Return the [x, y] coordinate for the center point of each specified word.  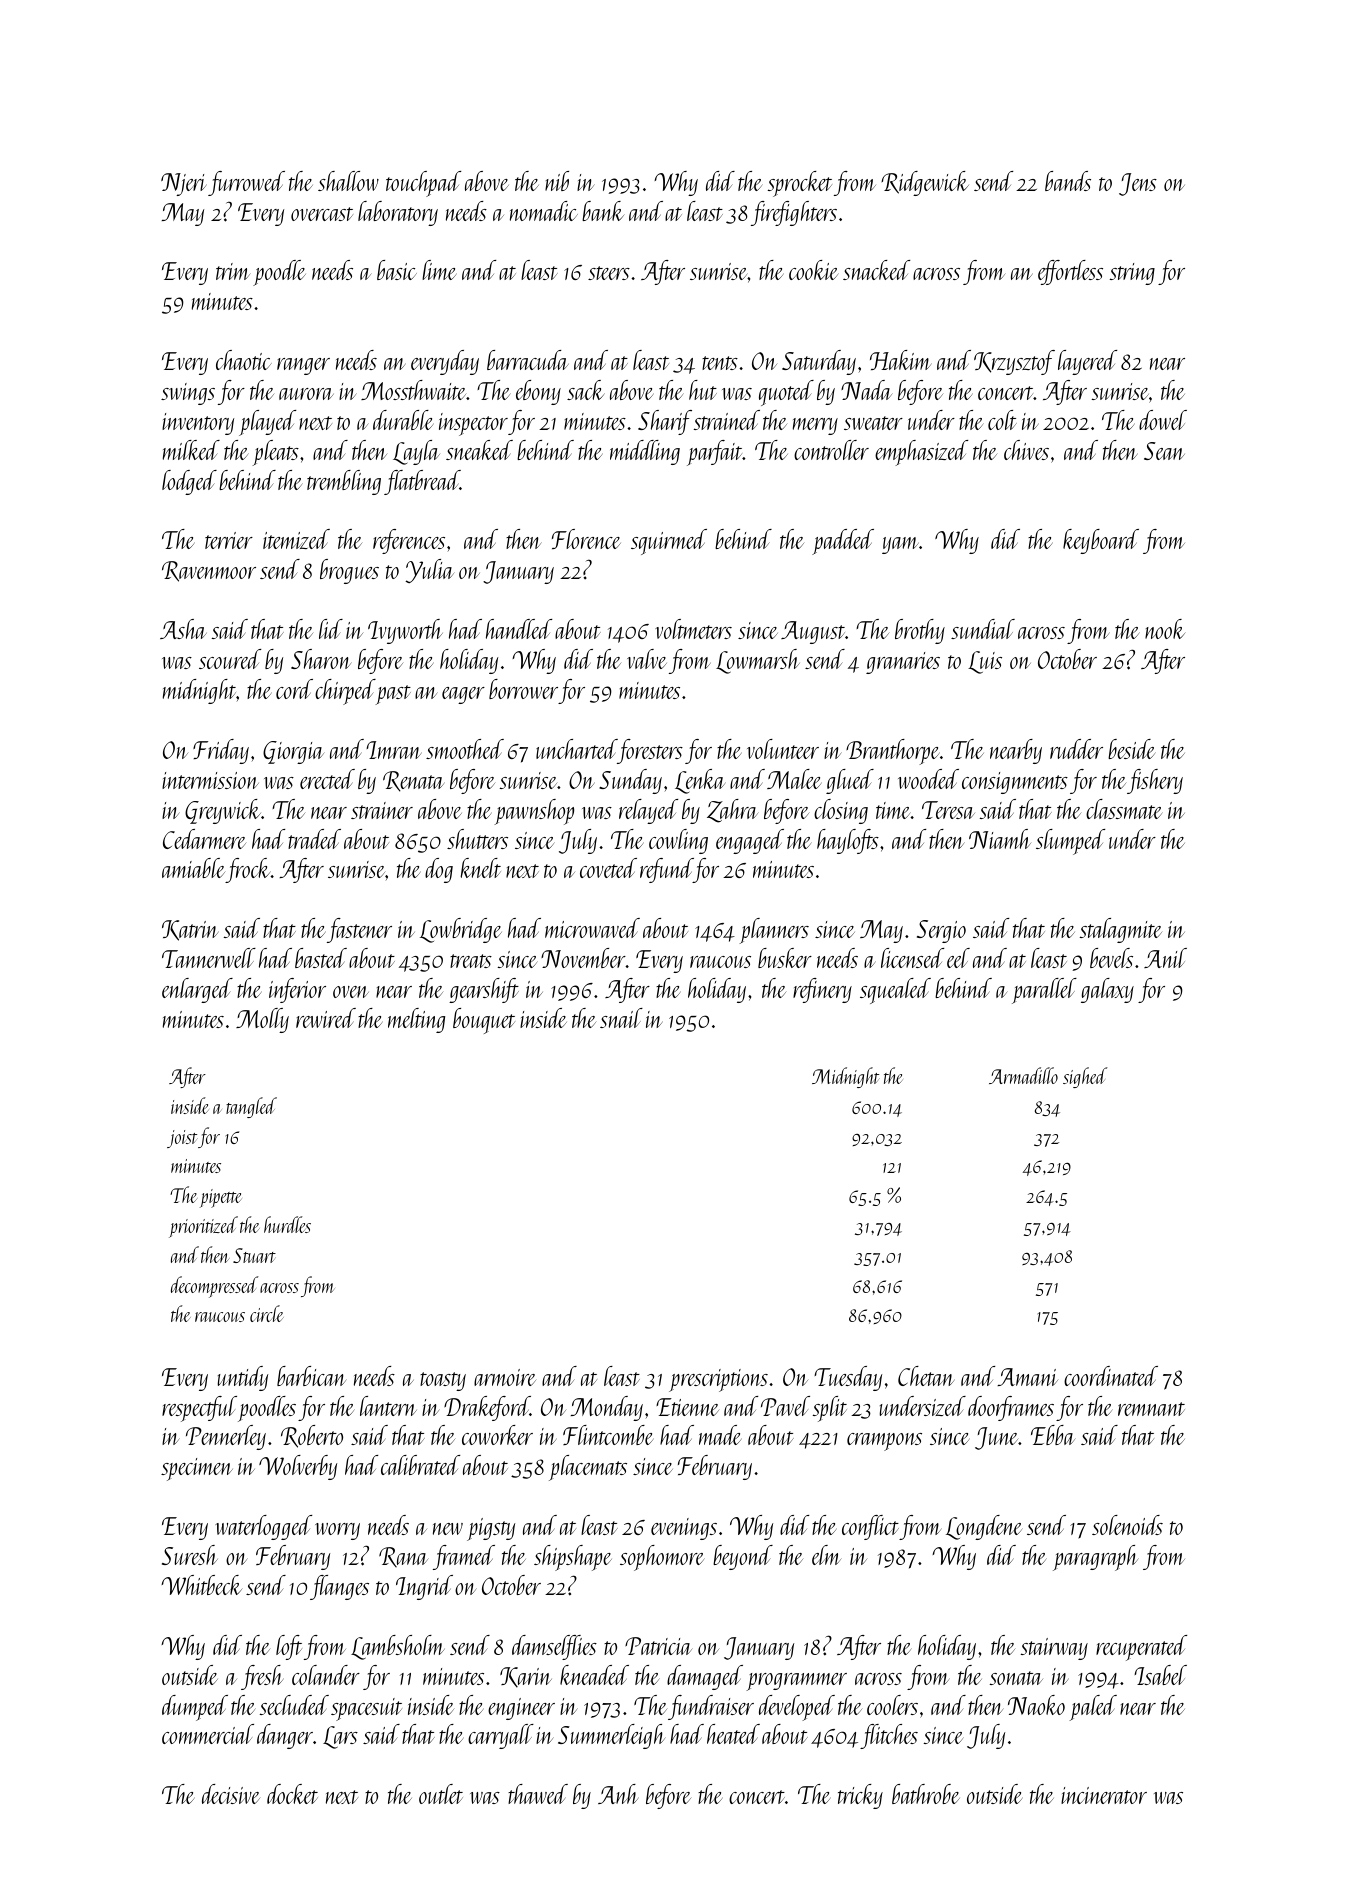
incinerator [1104, 1795]
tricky [860, 1796]
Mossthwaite [414, 390]
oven [351, 992]
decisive [231, 1794]
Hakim [901, 360]
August [813, 632]
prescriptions [718, 1380]
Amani [1027, 1377]
